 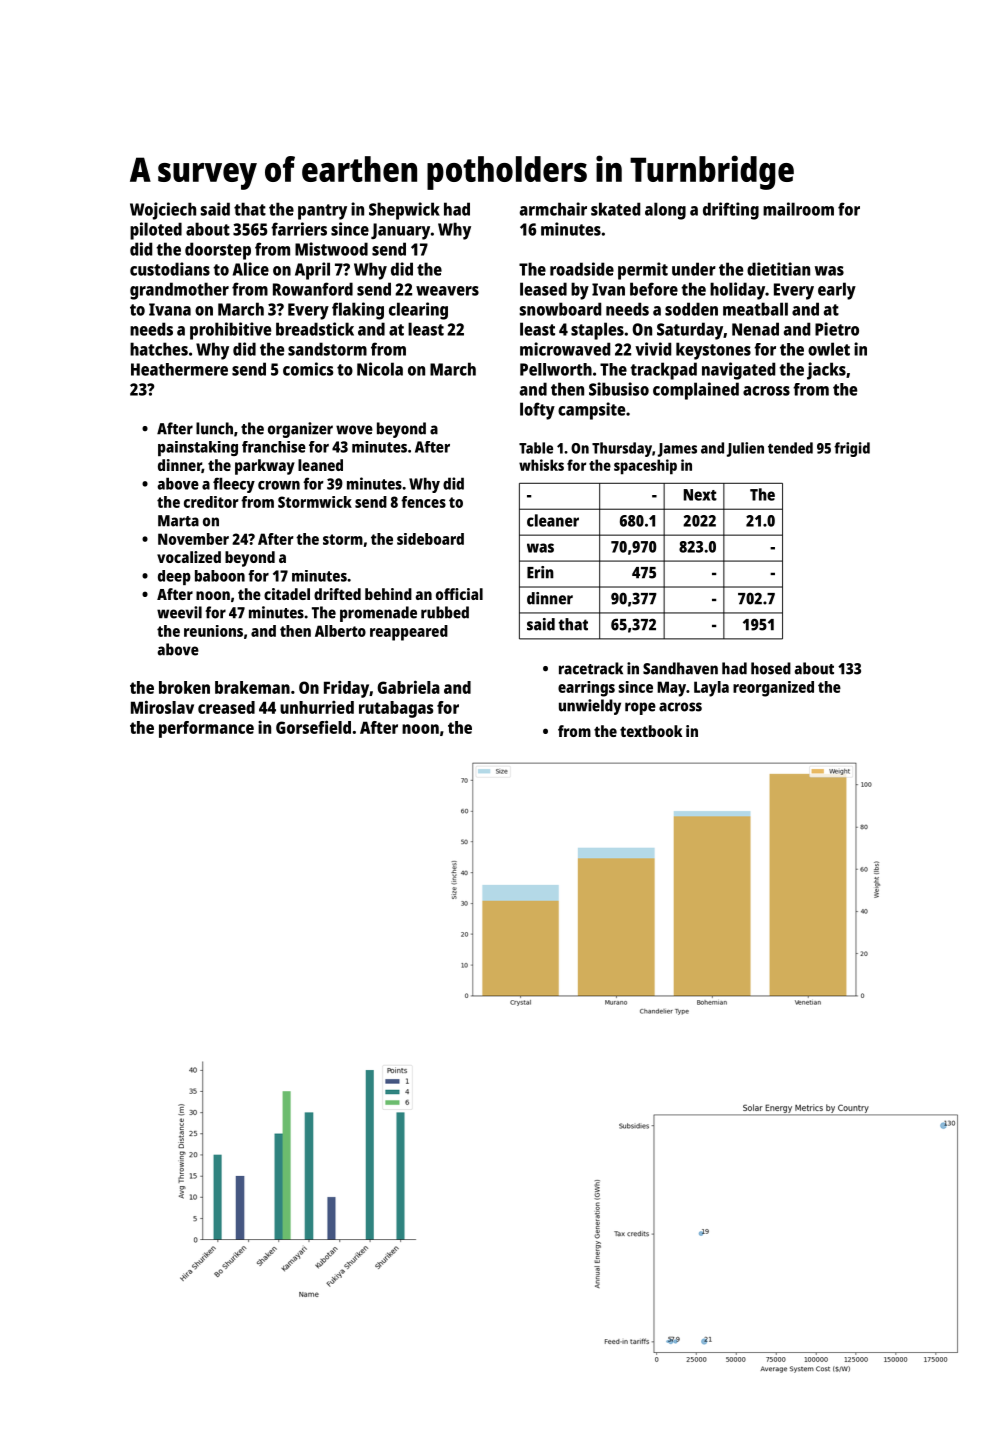 I want to click on Next, so click(x=700, y=495).
